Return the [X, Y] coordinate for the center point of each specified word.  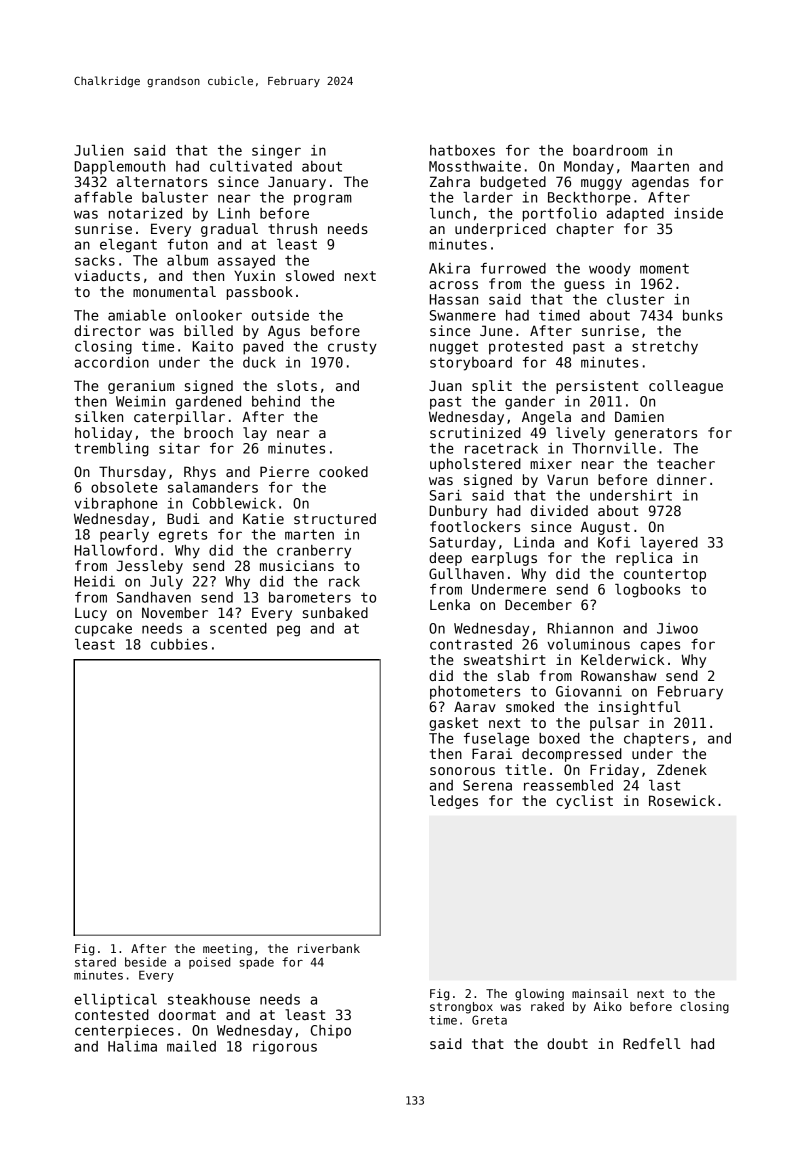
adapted [635, 215]
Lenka [450, 604]
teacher [686, 463]
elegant [128, 246]
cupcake [103, 630]
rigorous [285, 1048]
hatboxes [462, 150]
